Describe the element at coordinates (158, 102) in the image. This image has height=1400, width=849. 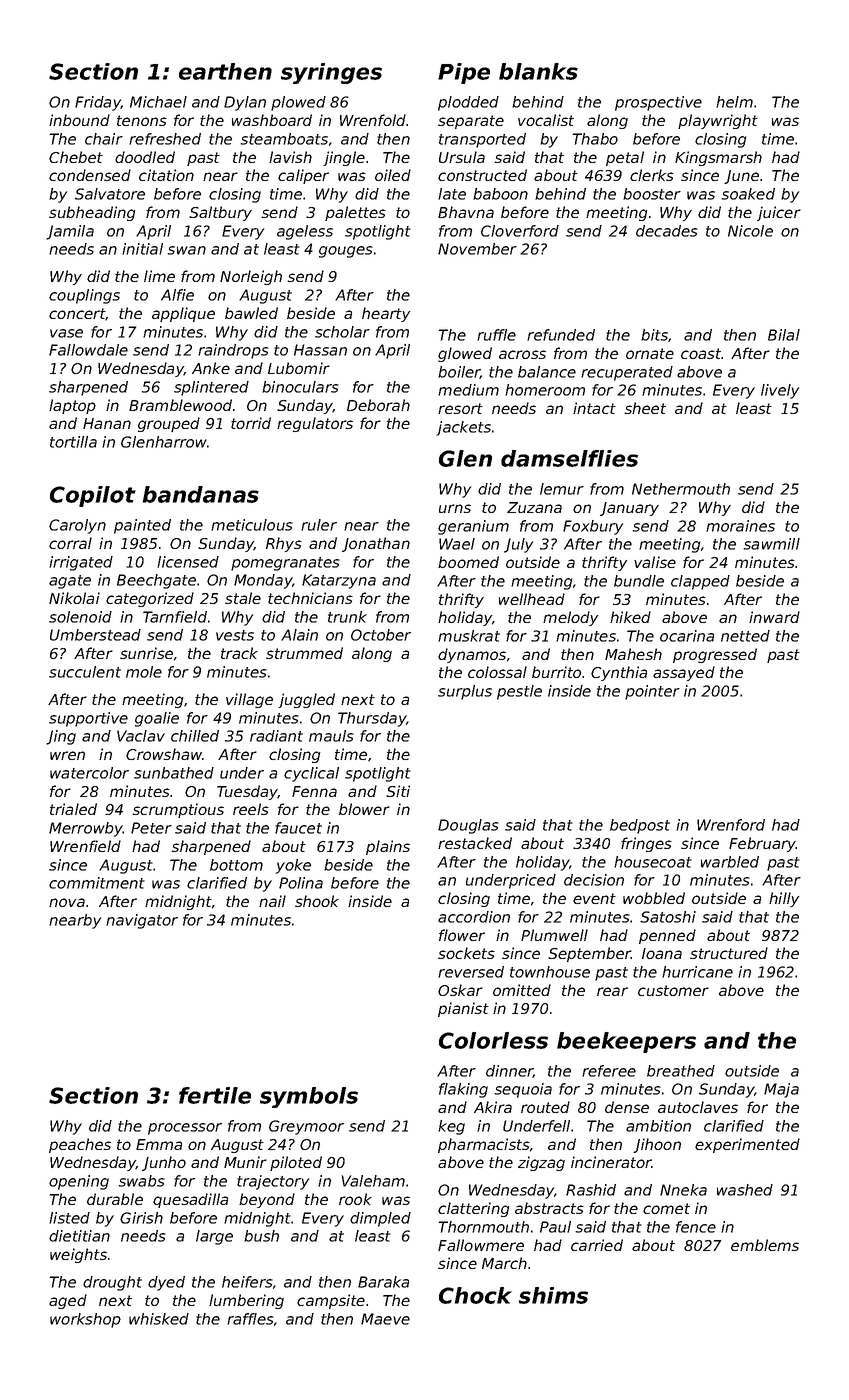
I see `Michael` at that location.
